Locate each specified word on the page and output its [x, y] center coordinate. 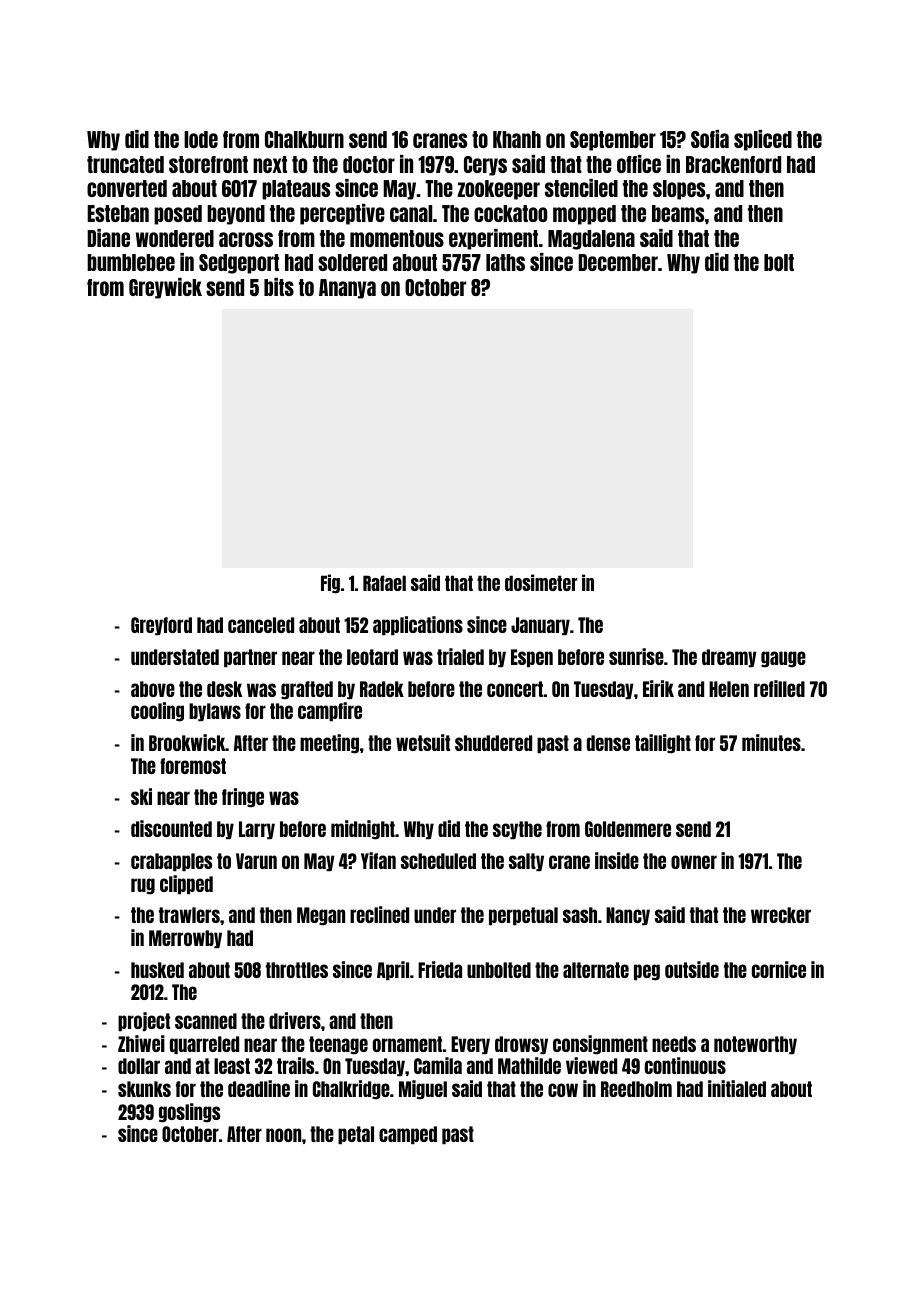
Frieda [440, 969]
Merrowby [185, 939]
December [618, 262]
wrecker [781, 915]
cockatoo [510, 213]
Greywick [165, 288]
